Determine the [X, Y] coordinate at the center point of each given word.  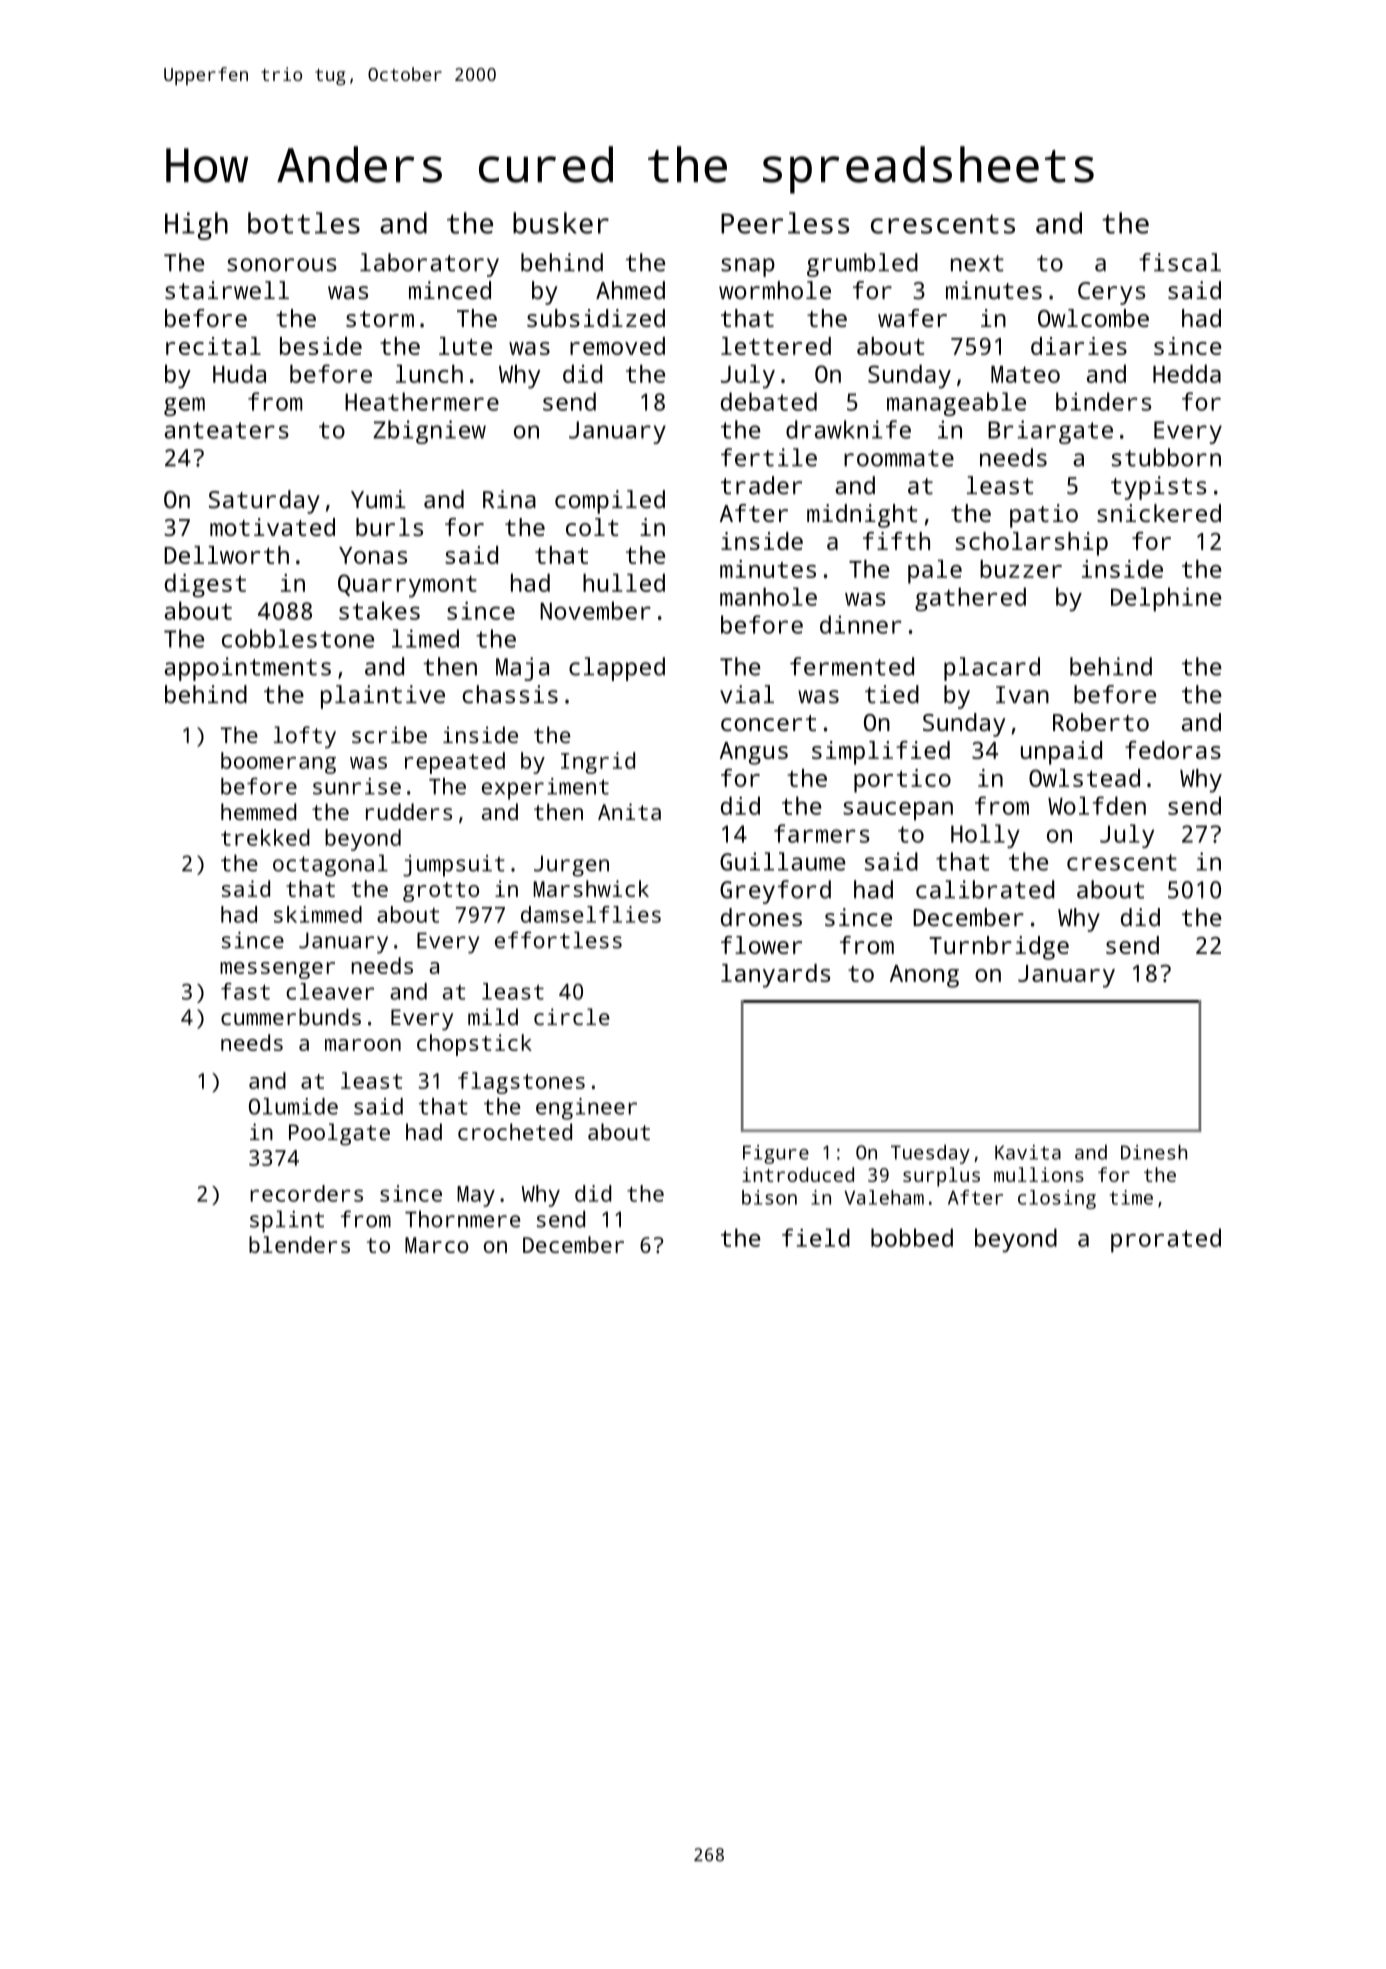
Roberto [1101, 722]
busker [561, 223]
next [977, 263]
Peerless [785, 223]
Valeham [884, 1197]
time [1131, 1197]
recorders [306, 1193]
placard [992, 669]
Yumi [378, 499]
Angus [754, 753]
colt [592, 527]
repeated [455, 763]
